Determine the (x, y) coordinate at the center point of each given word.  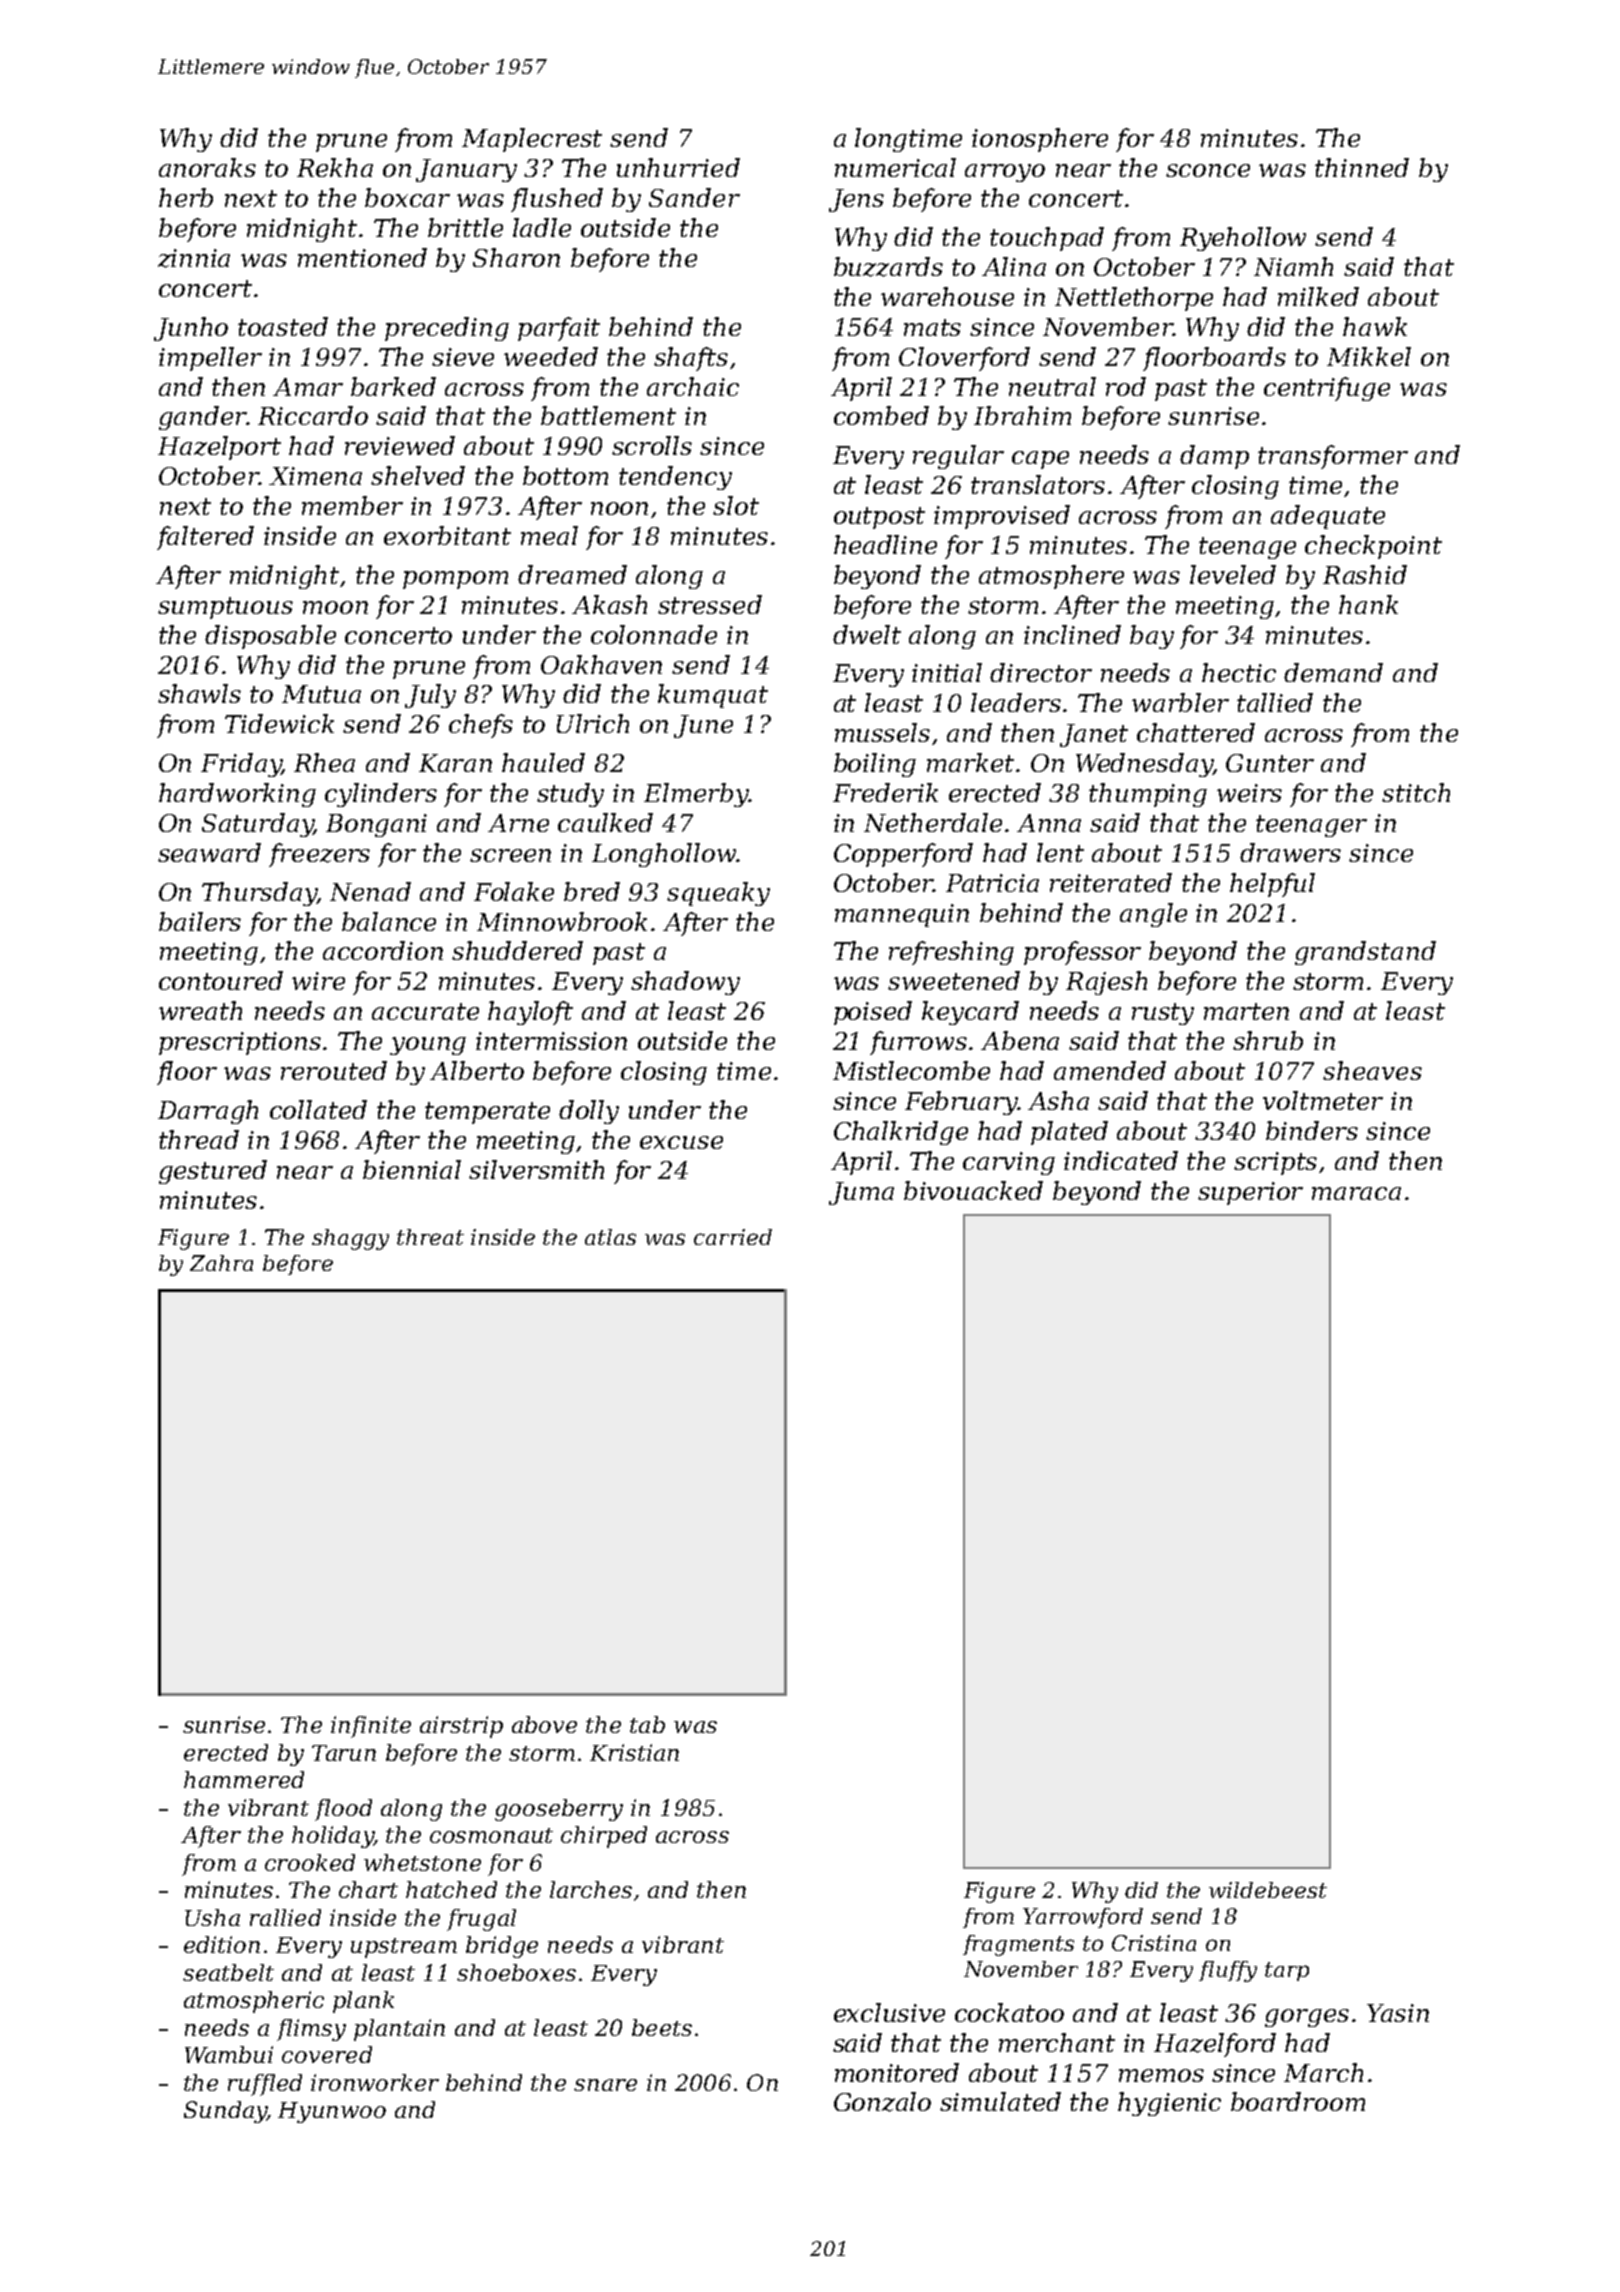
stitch (1416, 792)
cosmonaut (491, 1835)
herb (186, 197)
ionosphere (1040, 140)
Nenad (370, 891)
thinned (1362, 167)
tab (647, 1724)
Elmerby (696, 795)
